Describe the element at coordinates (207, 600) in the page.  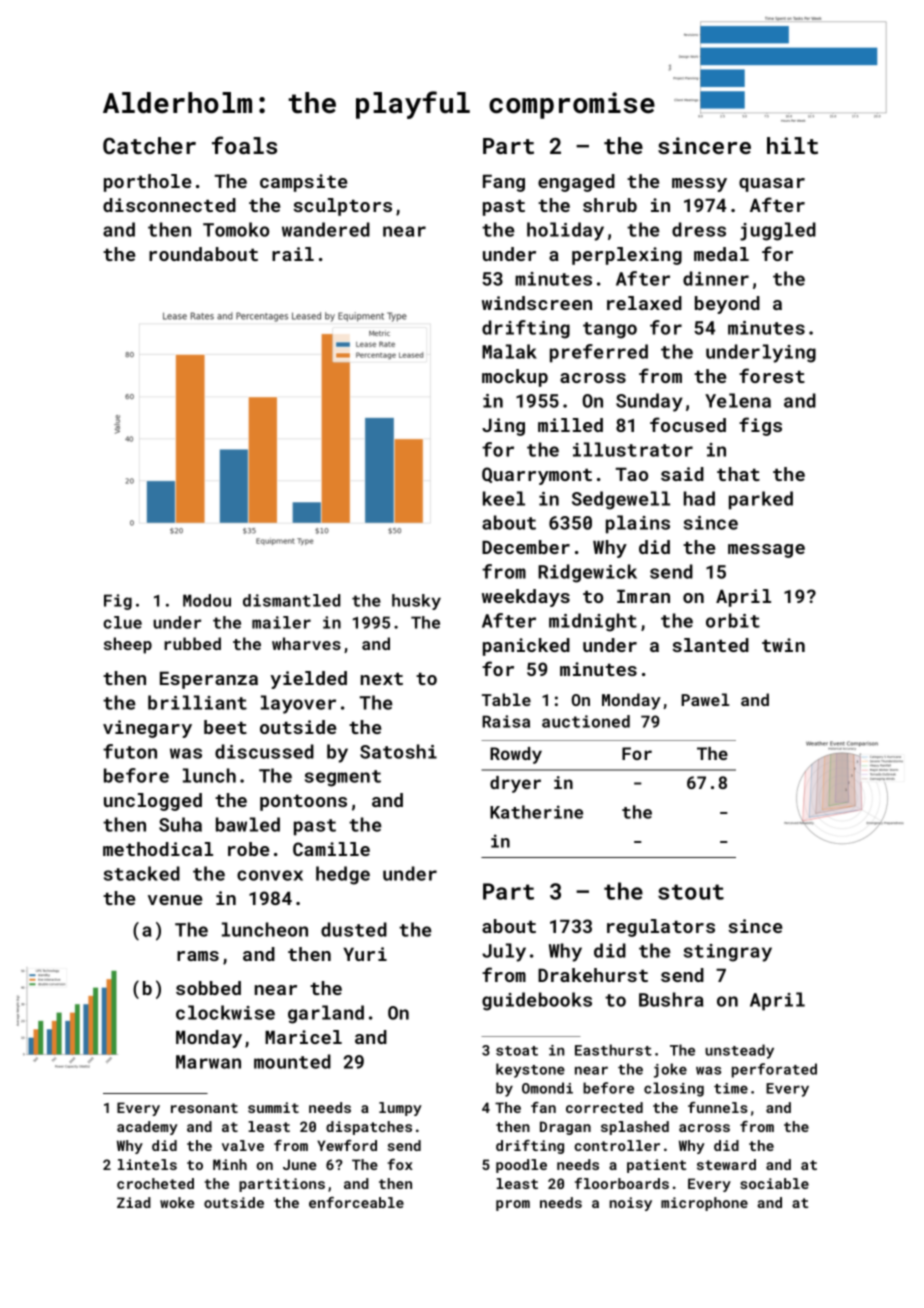
I see `Modou` at that location.
